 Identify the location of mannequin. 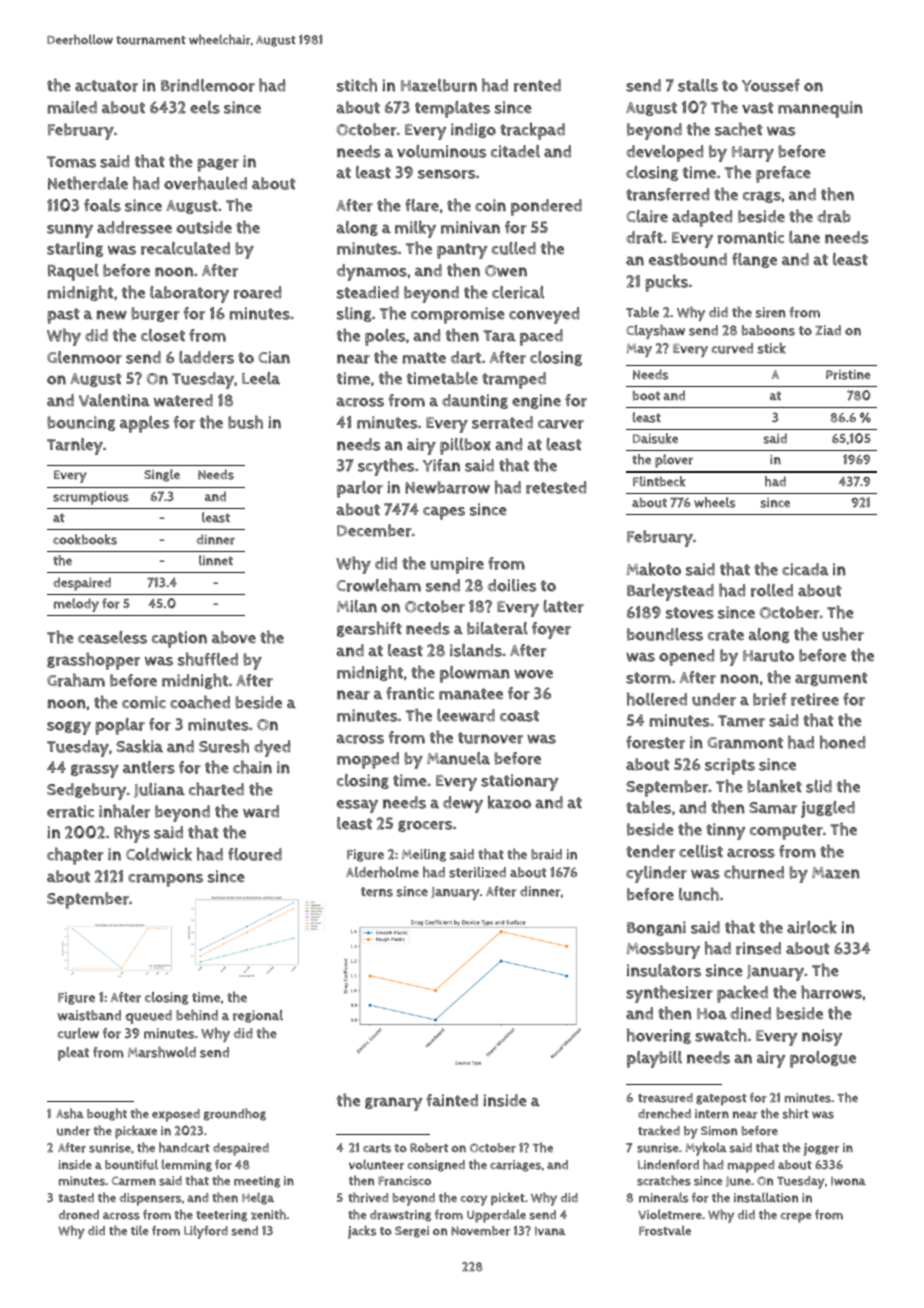
(820, 109).
